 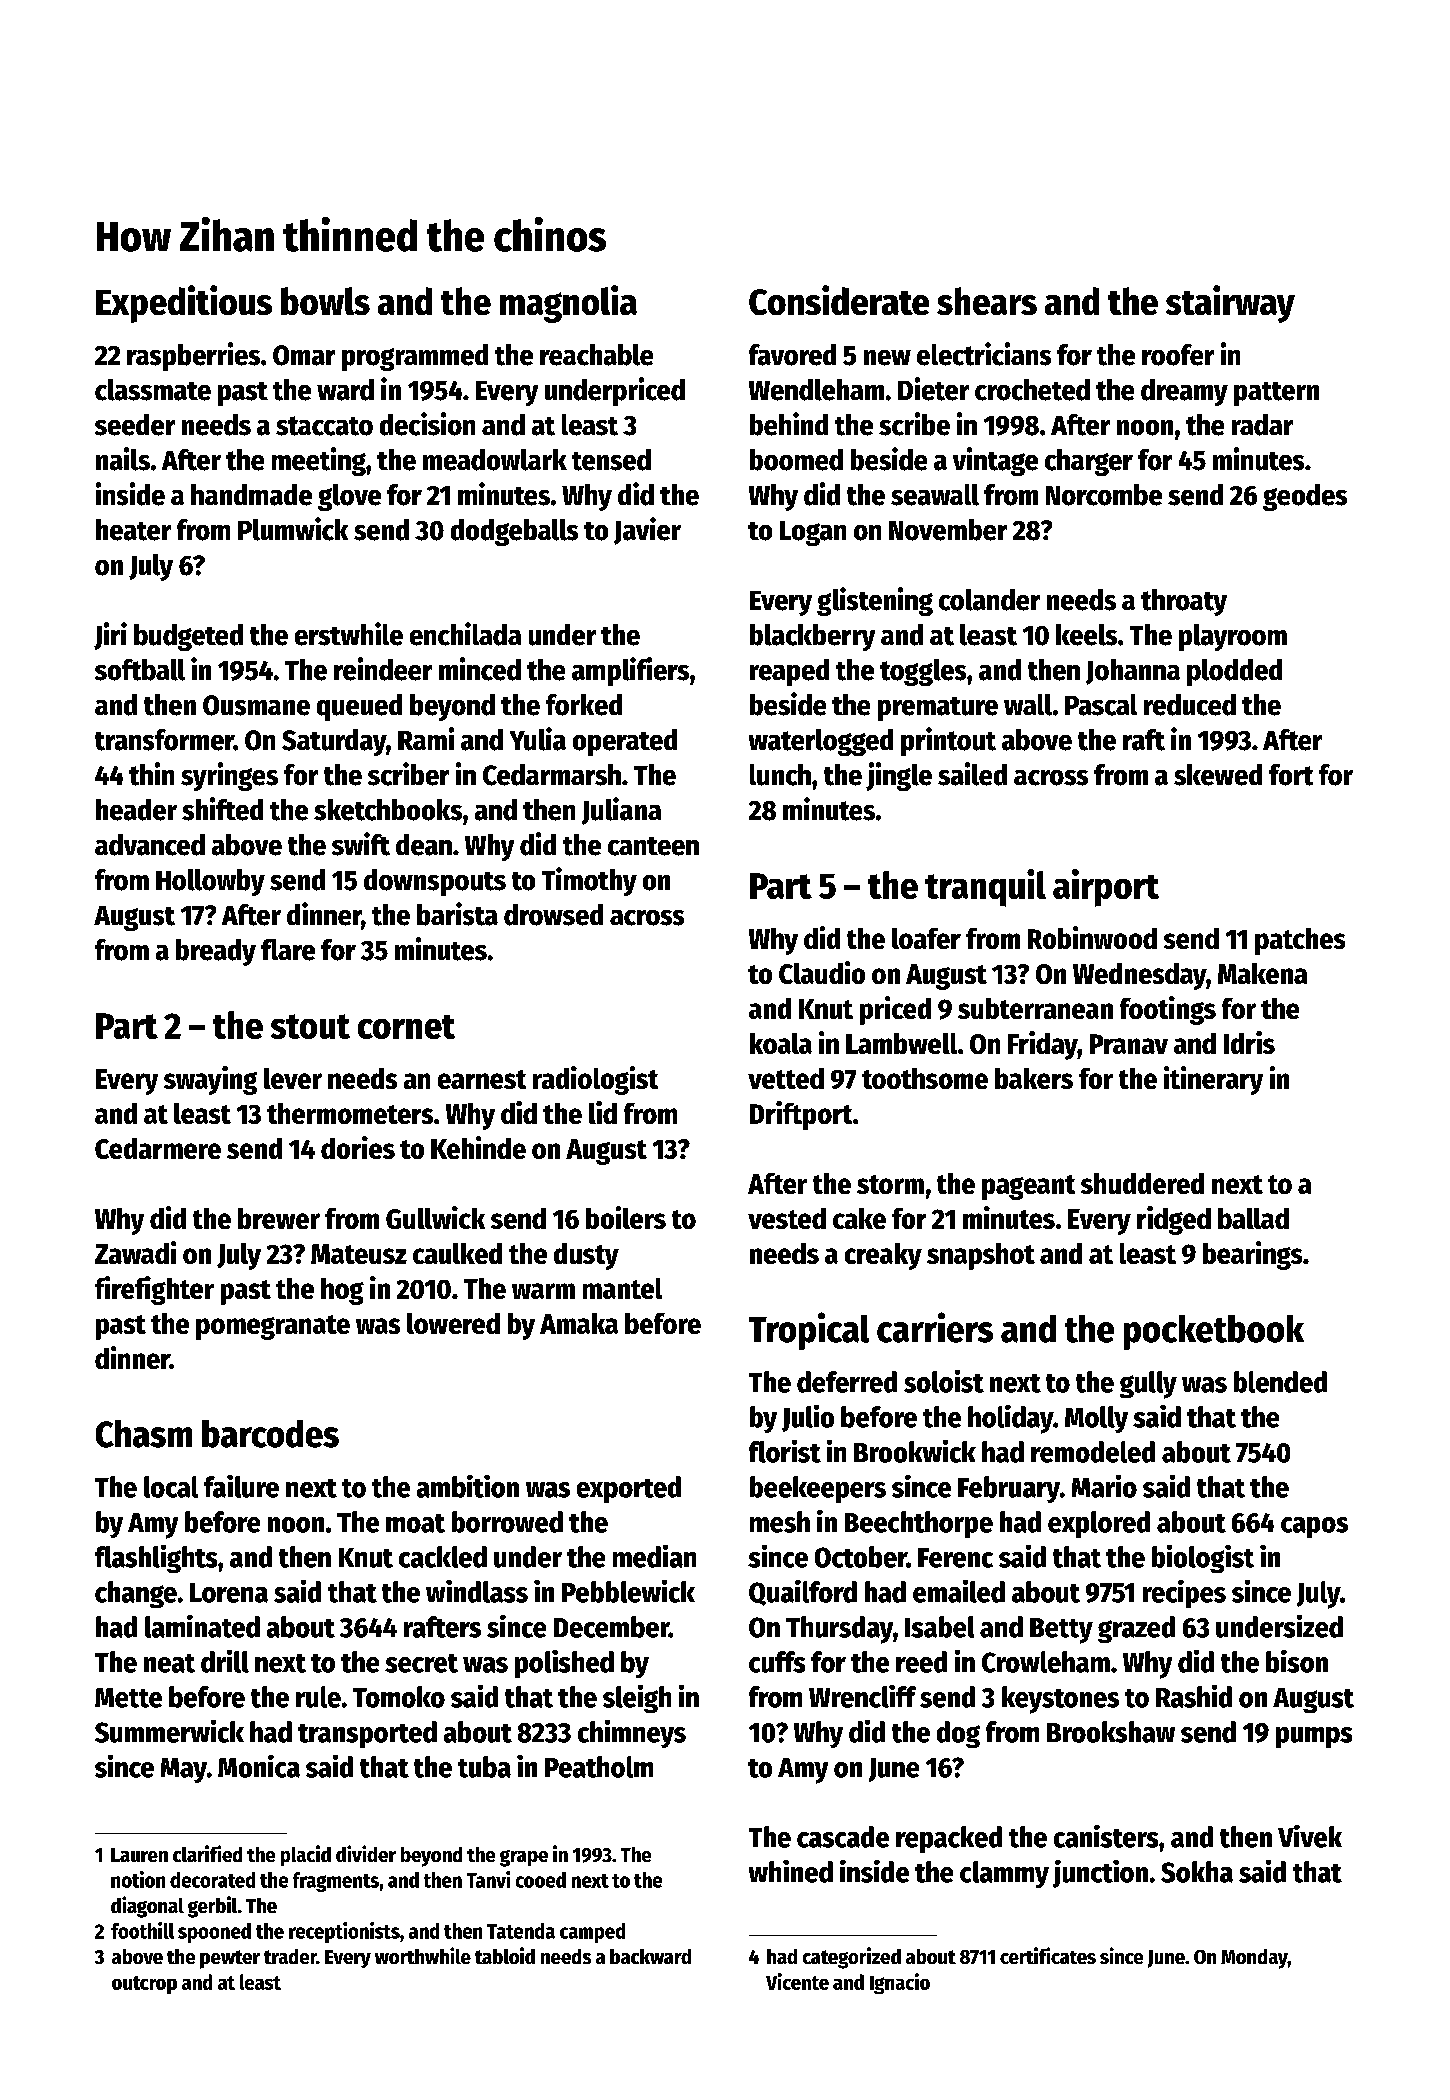 I want to click on behind, so click(x=789, y=424).
